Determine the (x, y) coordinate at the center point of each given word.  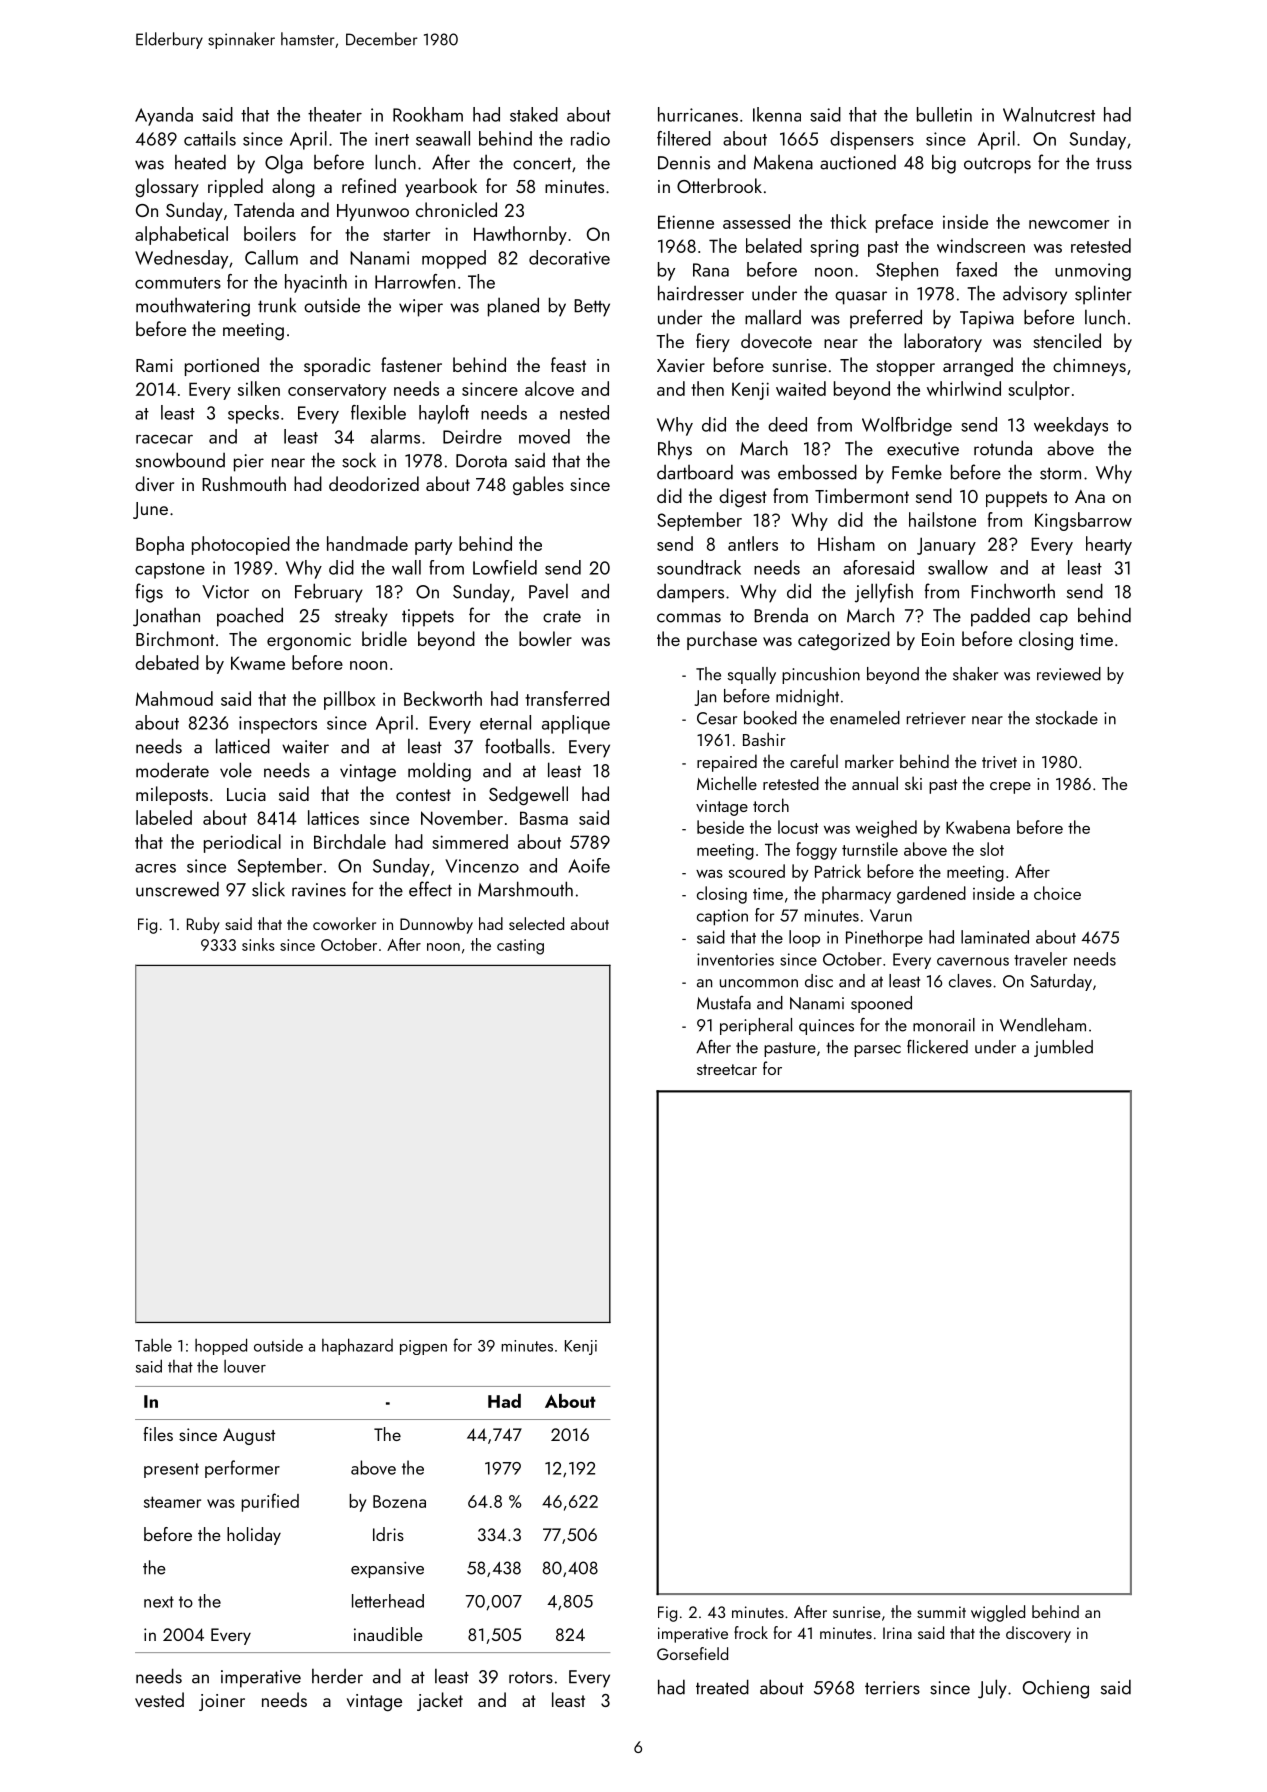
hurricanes (698, 114)
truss (1114, 163)
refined (369, 185)
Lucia (246, 794)
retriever (936, 718)
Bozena (399, 1501)
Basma (544, 818)
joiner (222, 1702)
